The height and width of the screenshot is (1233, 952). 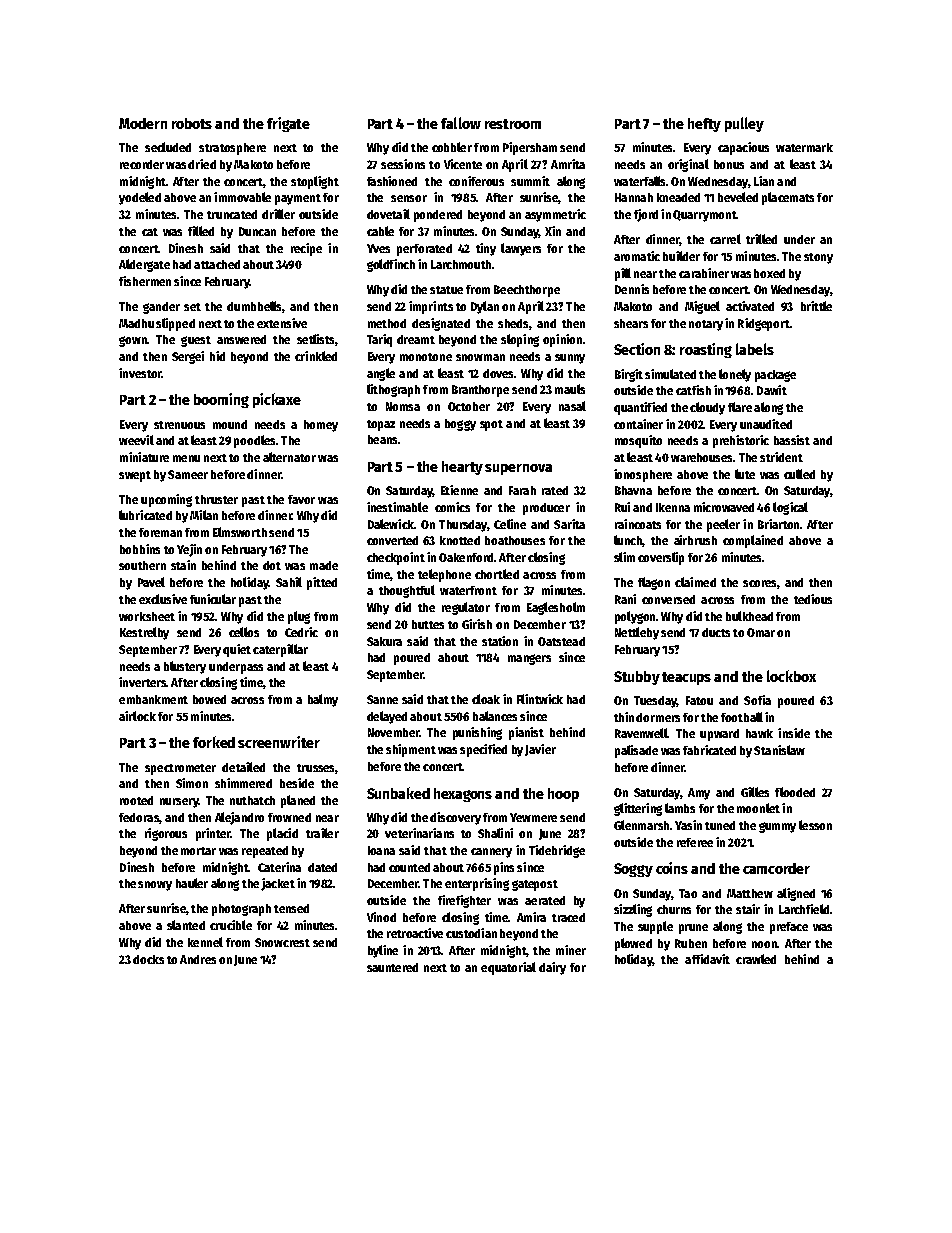 What do you see at coordinates (192, 123) in the screenshot?
I see `robots` at bounding box center [192, 123].
